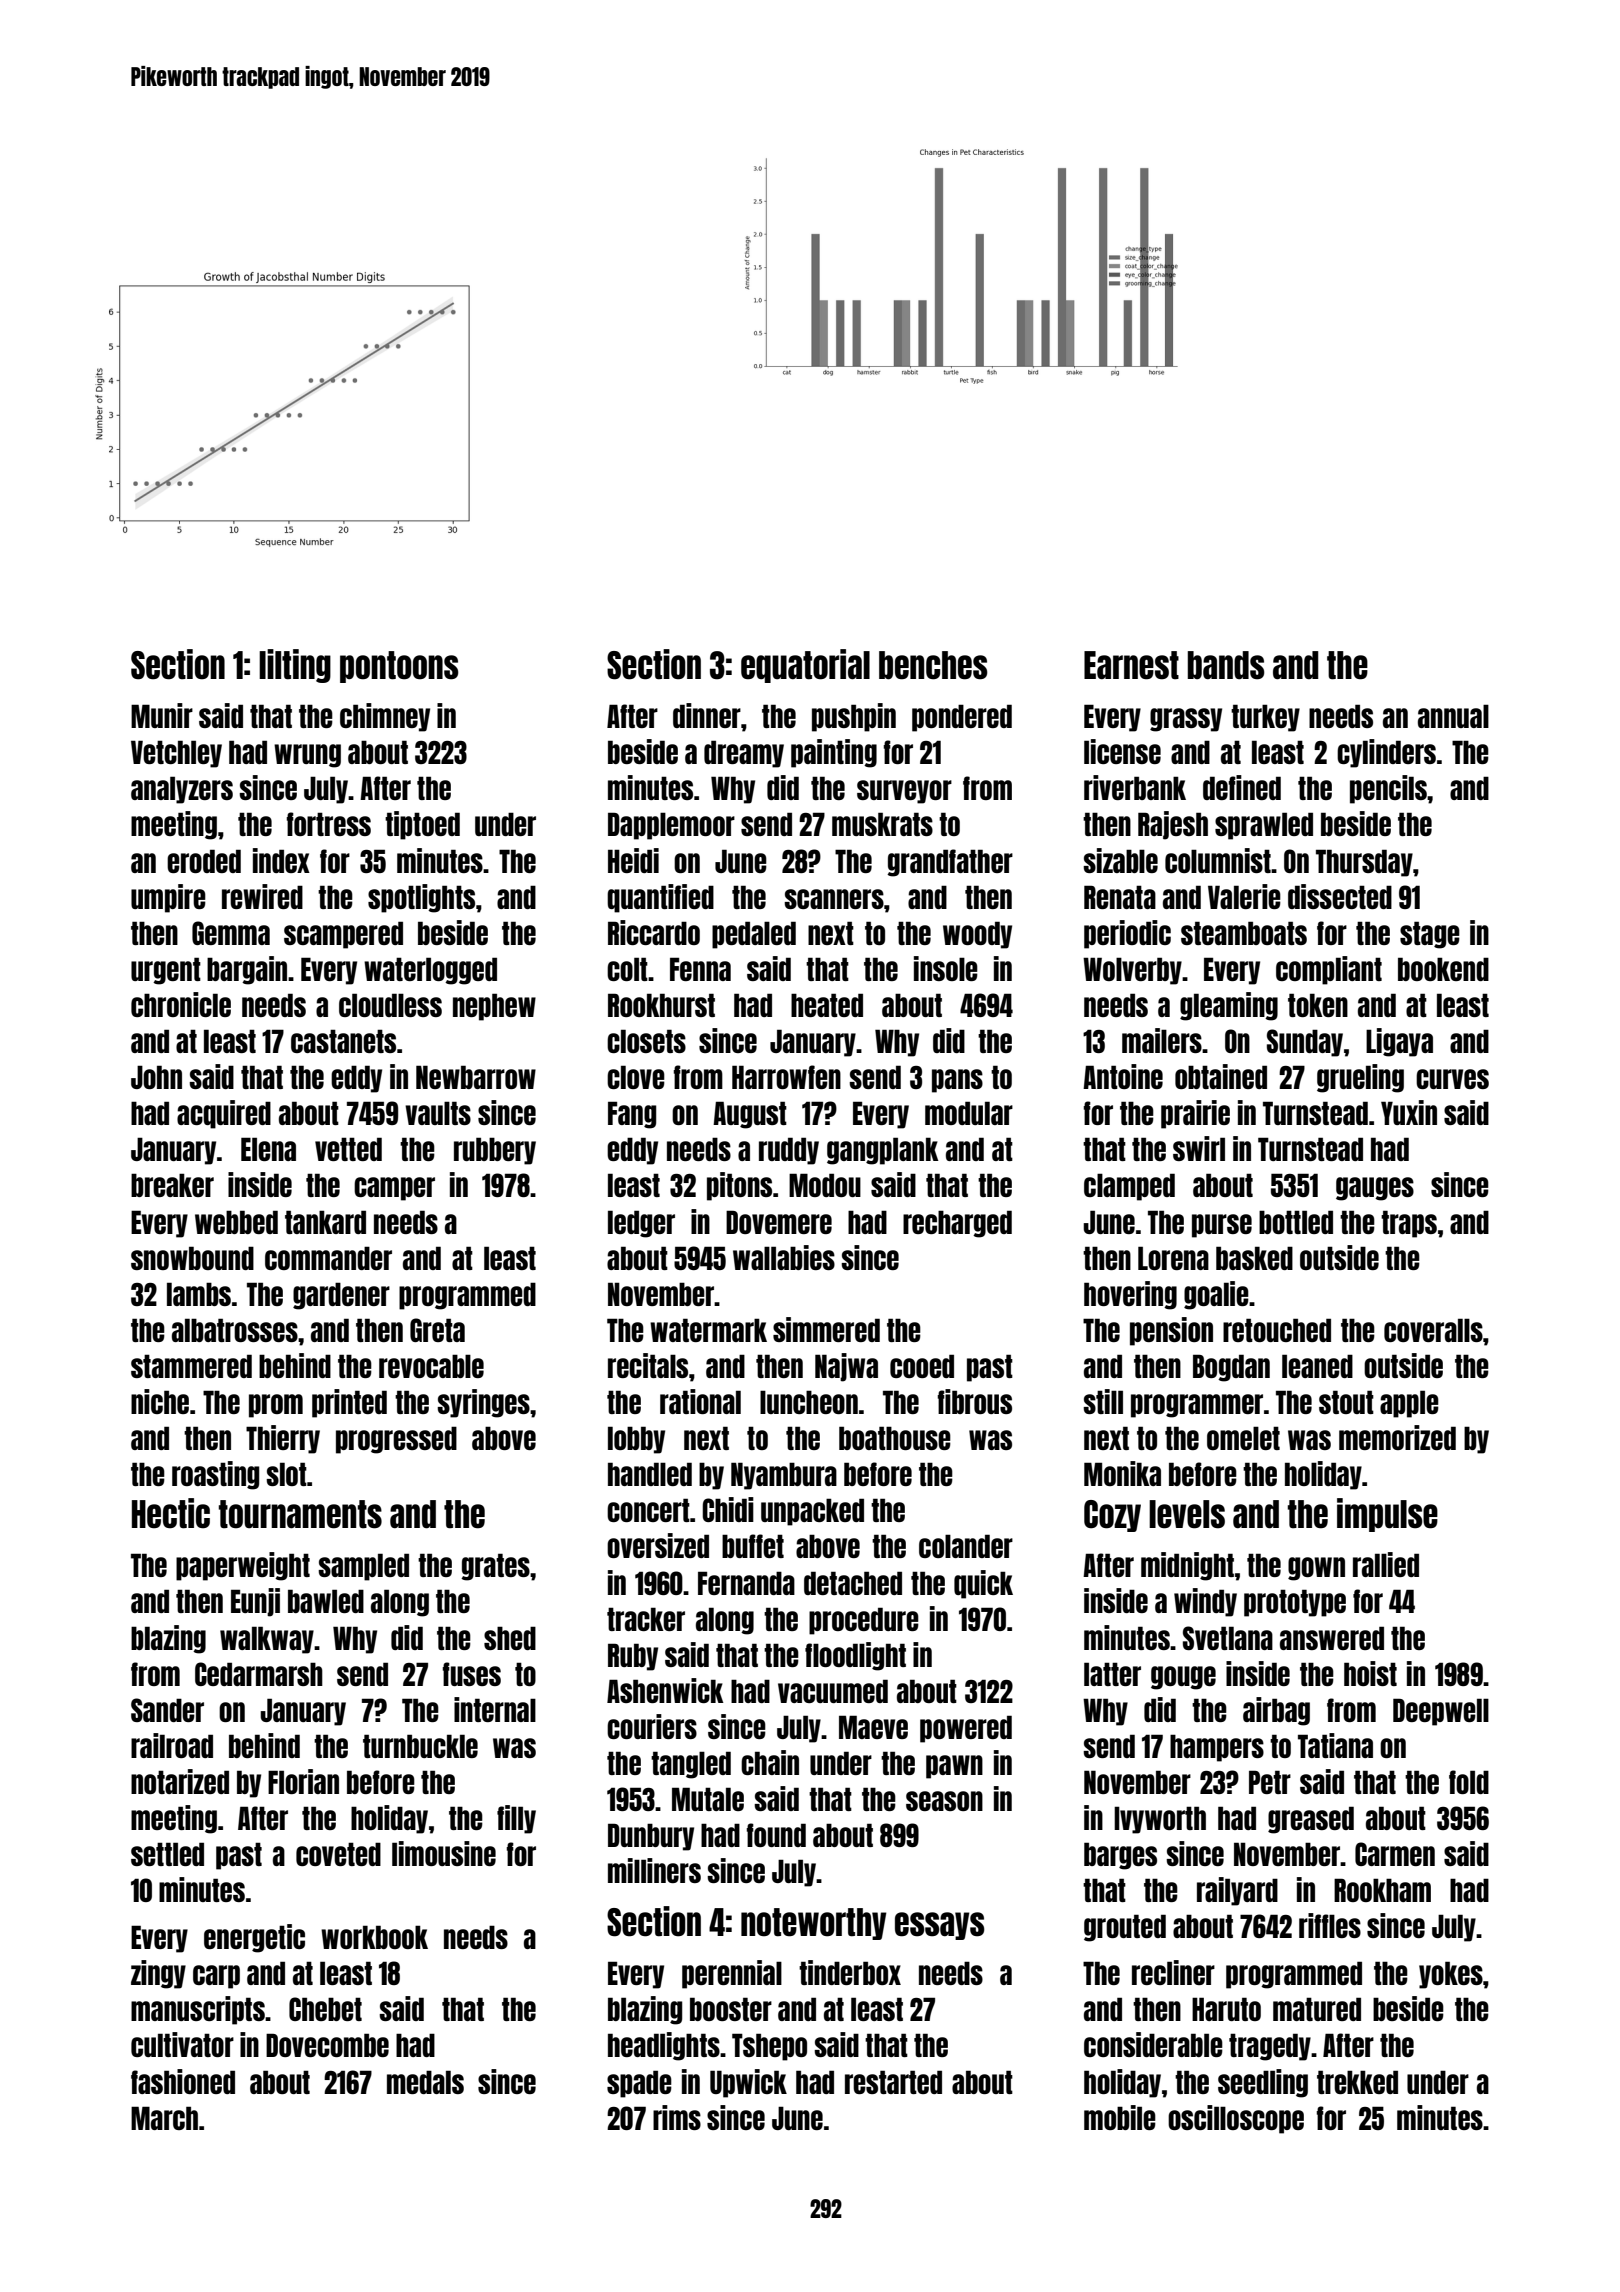 Image resolution: width=1620 pixels, height=2292 pixels. I want to click on equatorial, so click(805, 666).
